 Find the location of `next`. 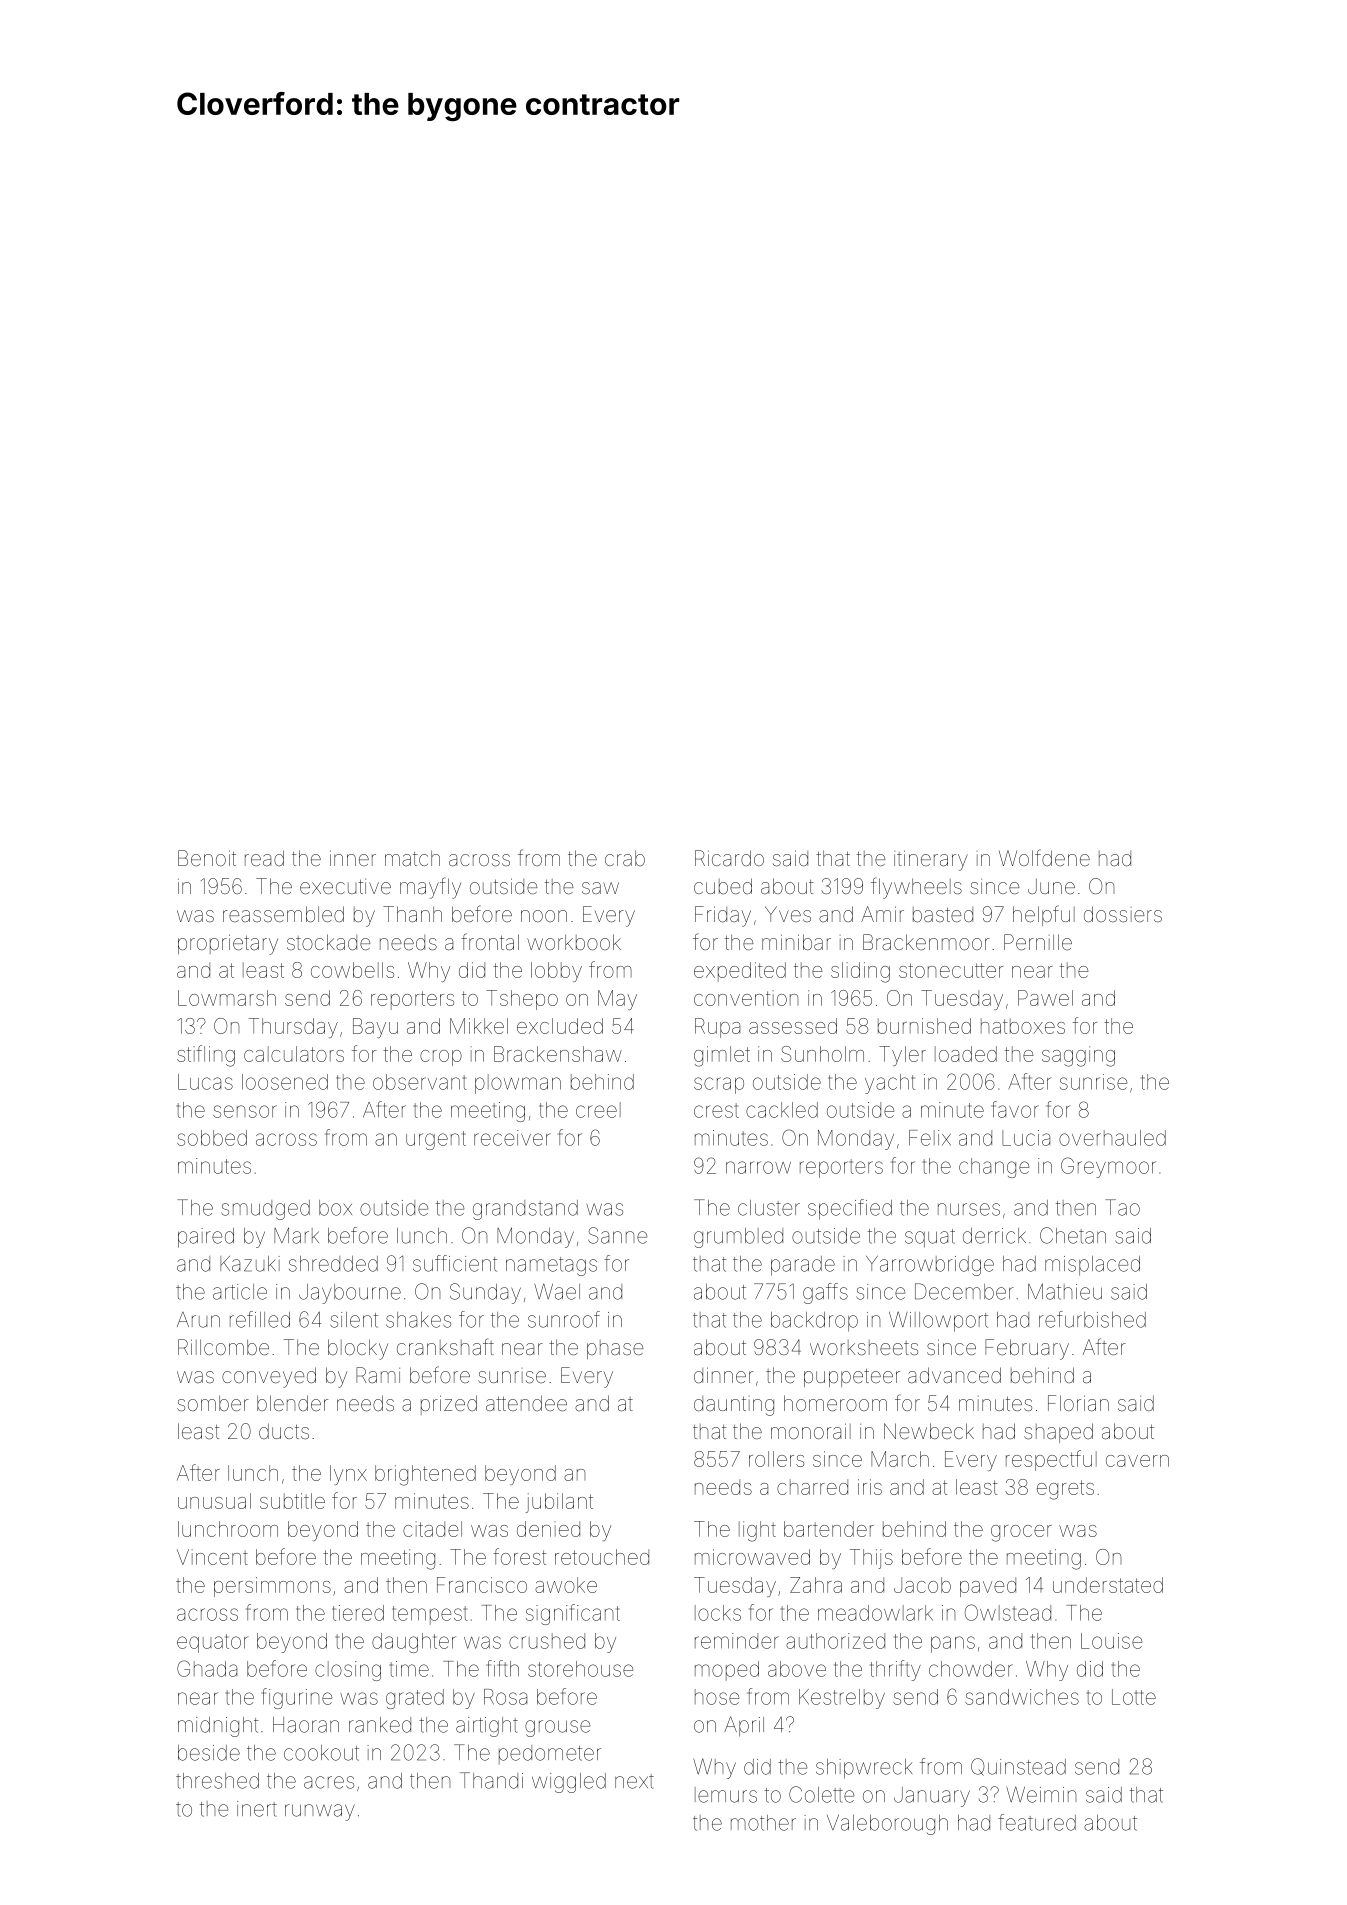

next is located at coordinates (634, 1781).
